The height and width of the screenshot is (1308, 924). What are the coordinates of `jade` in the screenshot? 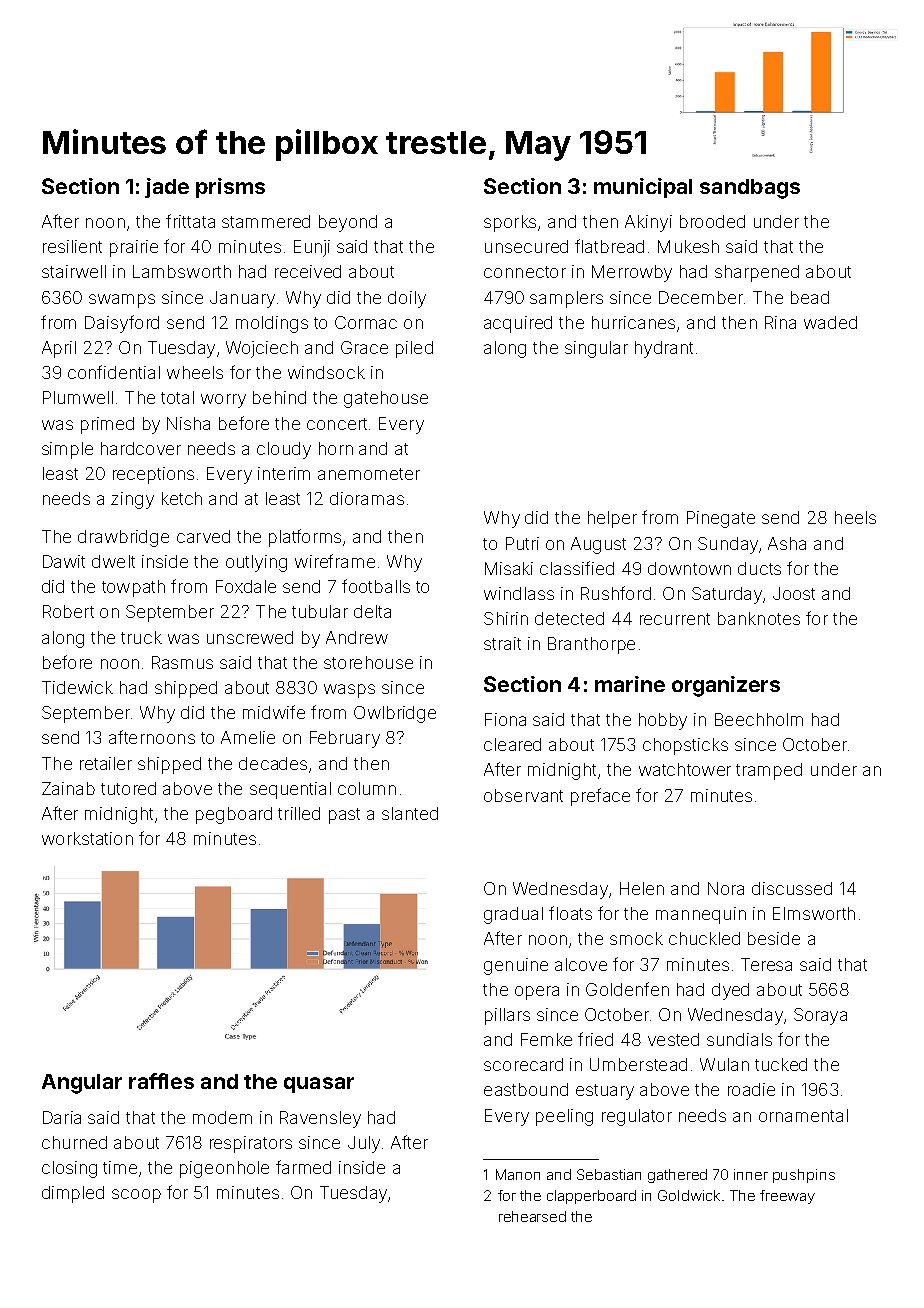 It's located at (167, 188).
